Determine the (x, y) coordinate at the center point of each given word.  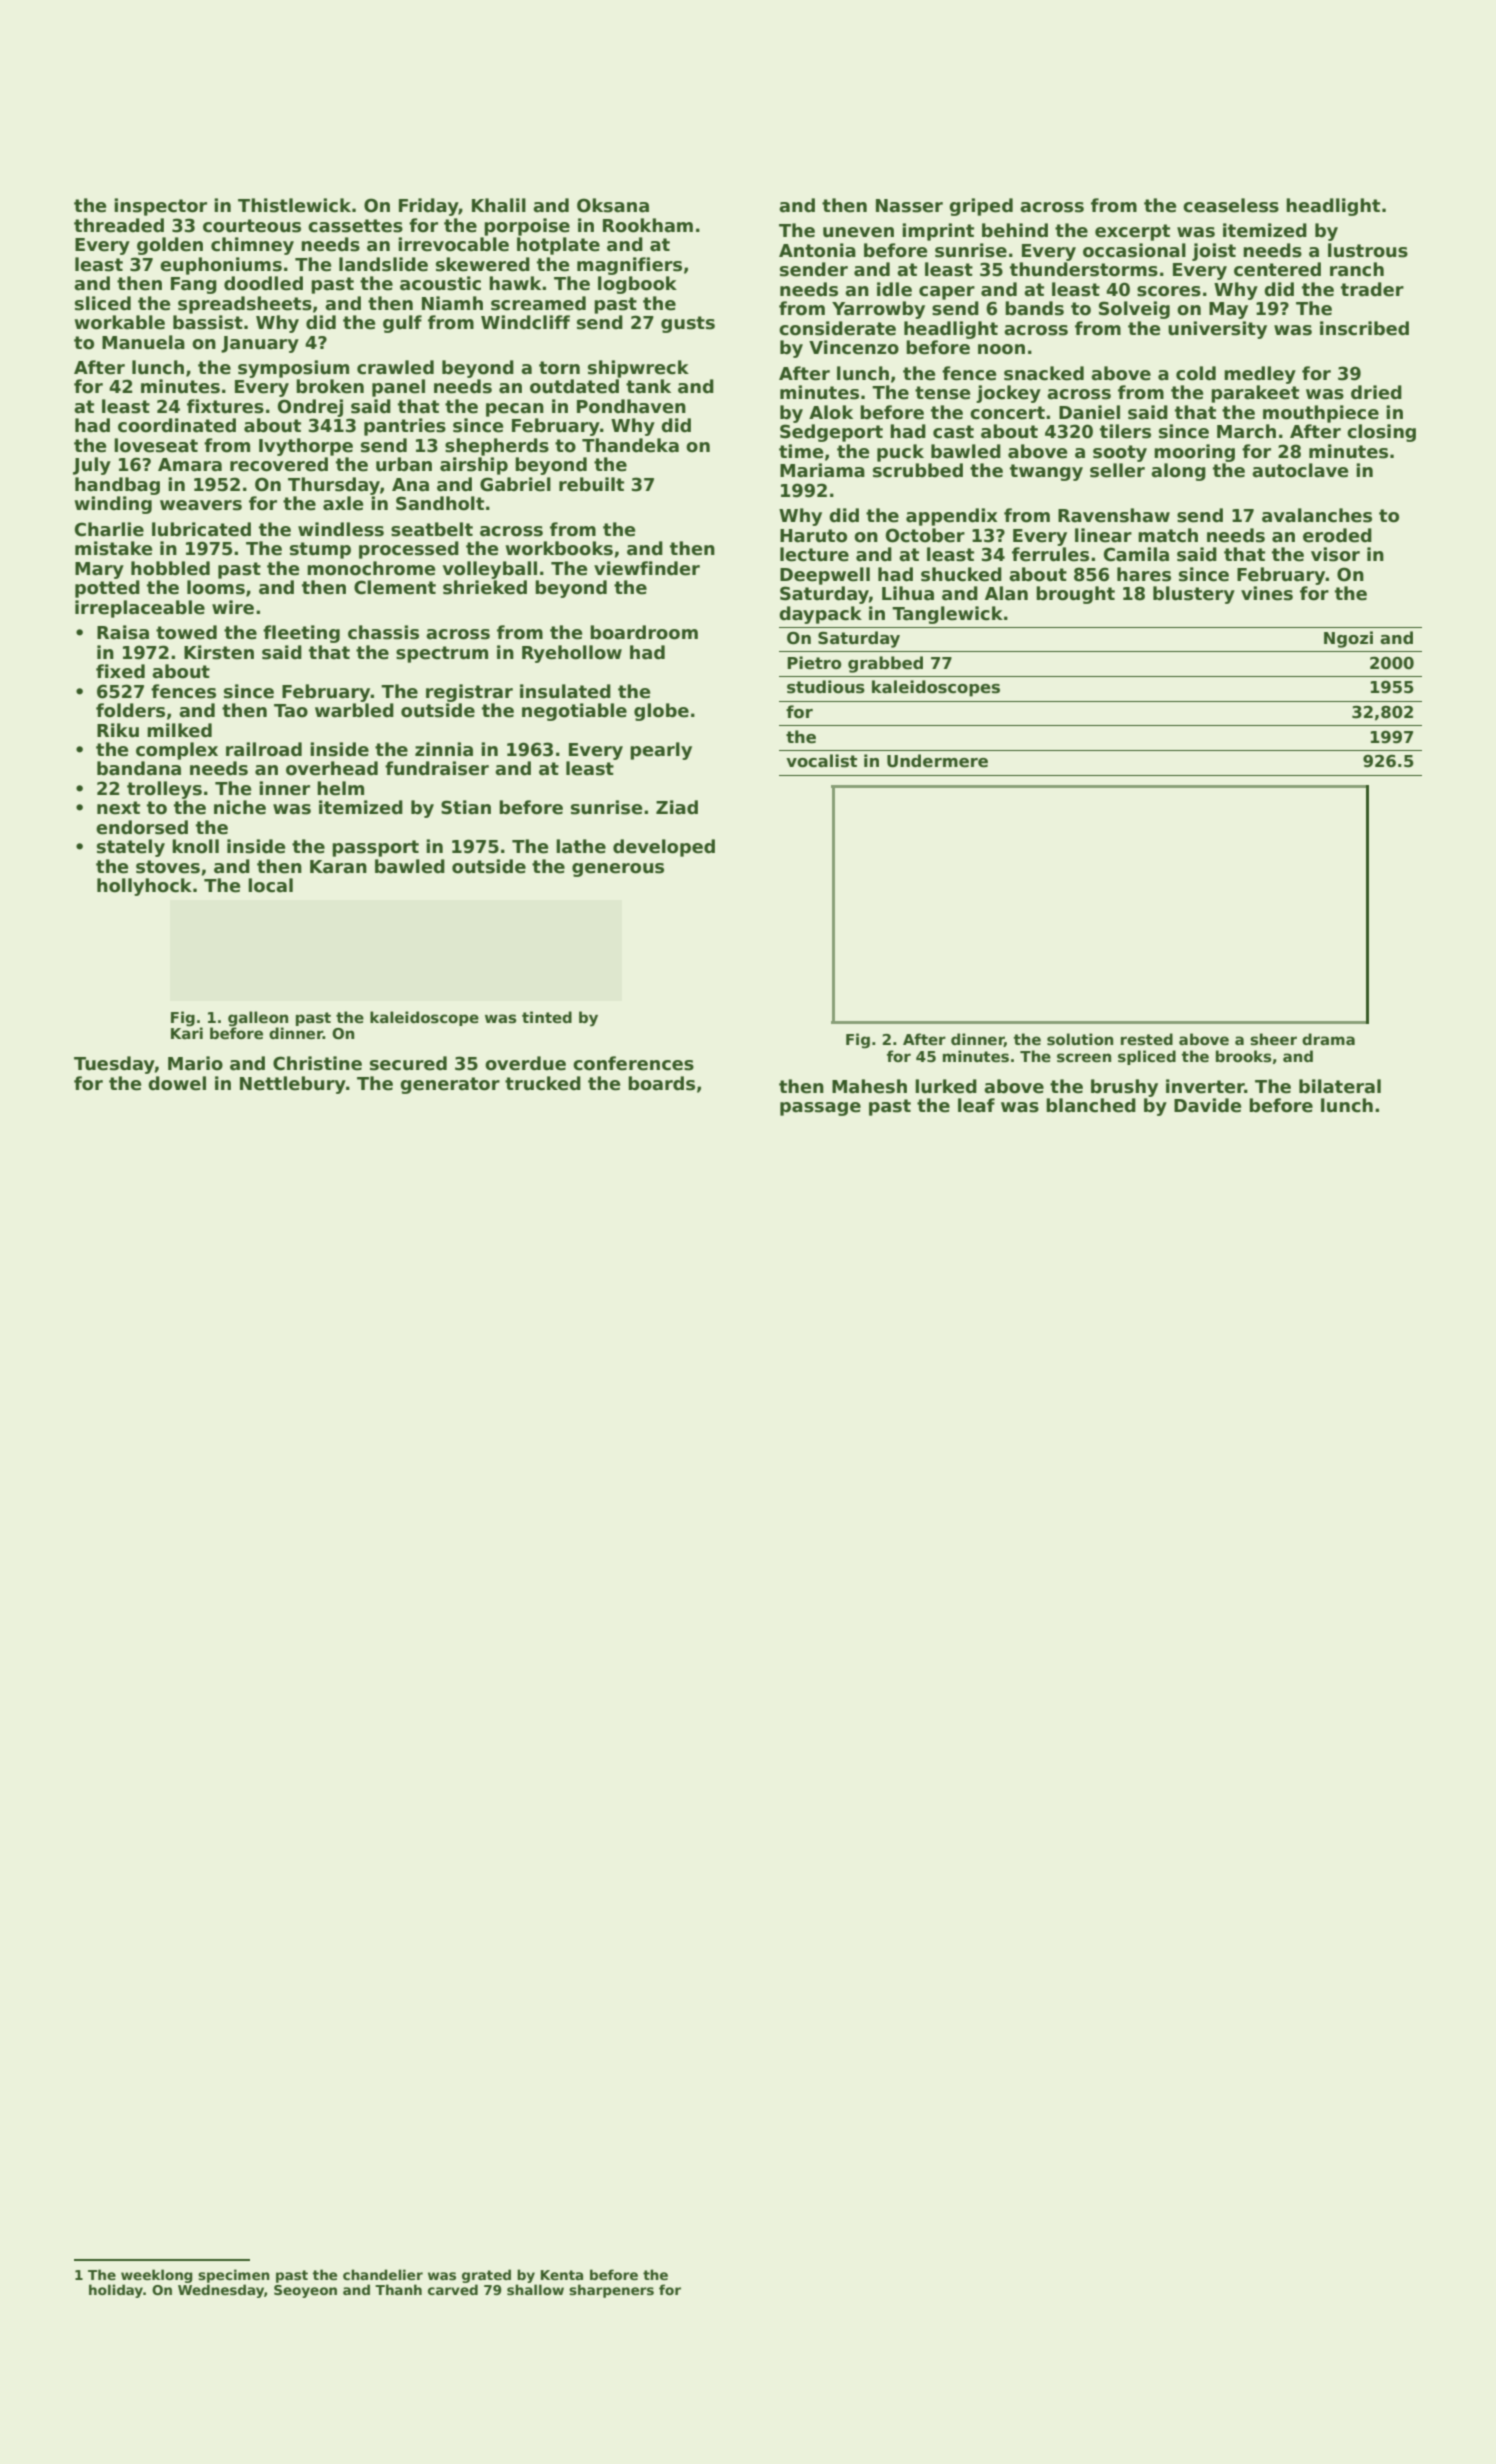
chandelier (383, 2274)
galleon (258, 1019)
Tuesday (114, 1065)
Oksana (613, 205)
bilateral (1340, 1086)
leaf (976, 1105)
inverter (1205, 1086)
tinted (547, 1017)
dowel (177, 1083)
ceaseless (1231, 205)
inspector (160, 207)
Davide (1207, 1105)
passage (820, 1109)
